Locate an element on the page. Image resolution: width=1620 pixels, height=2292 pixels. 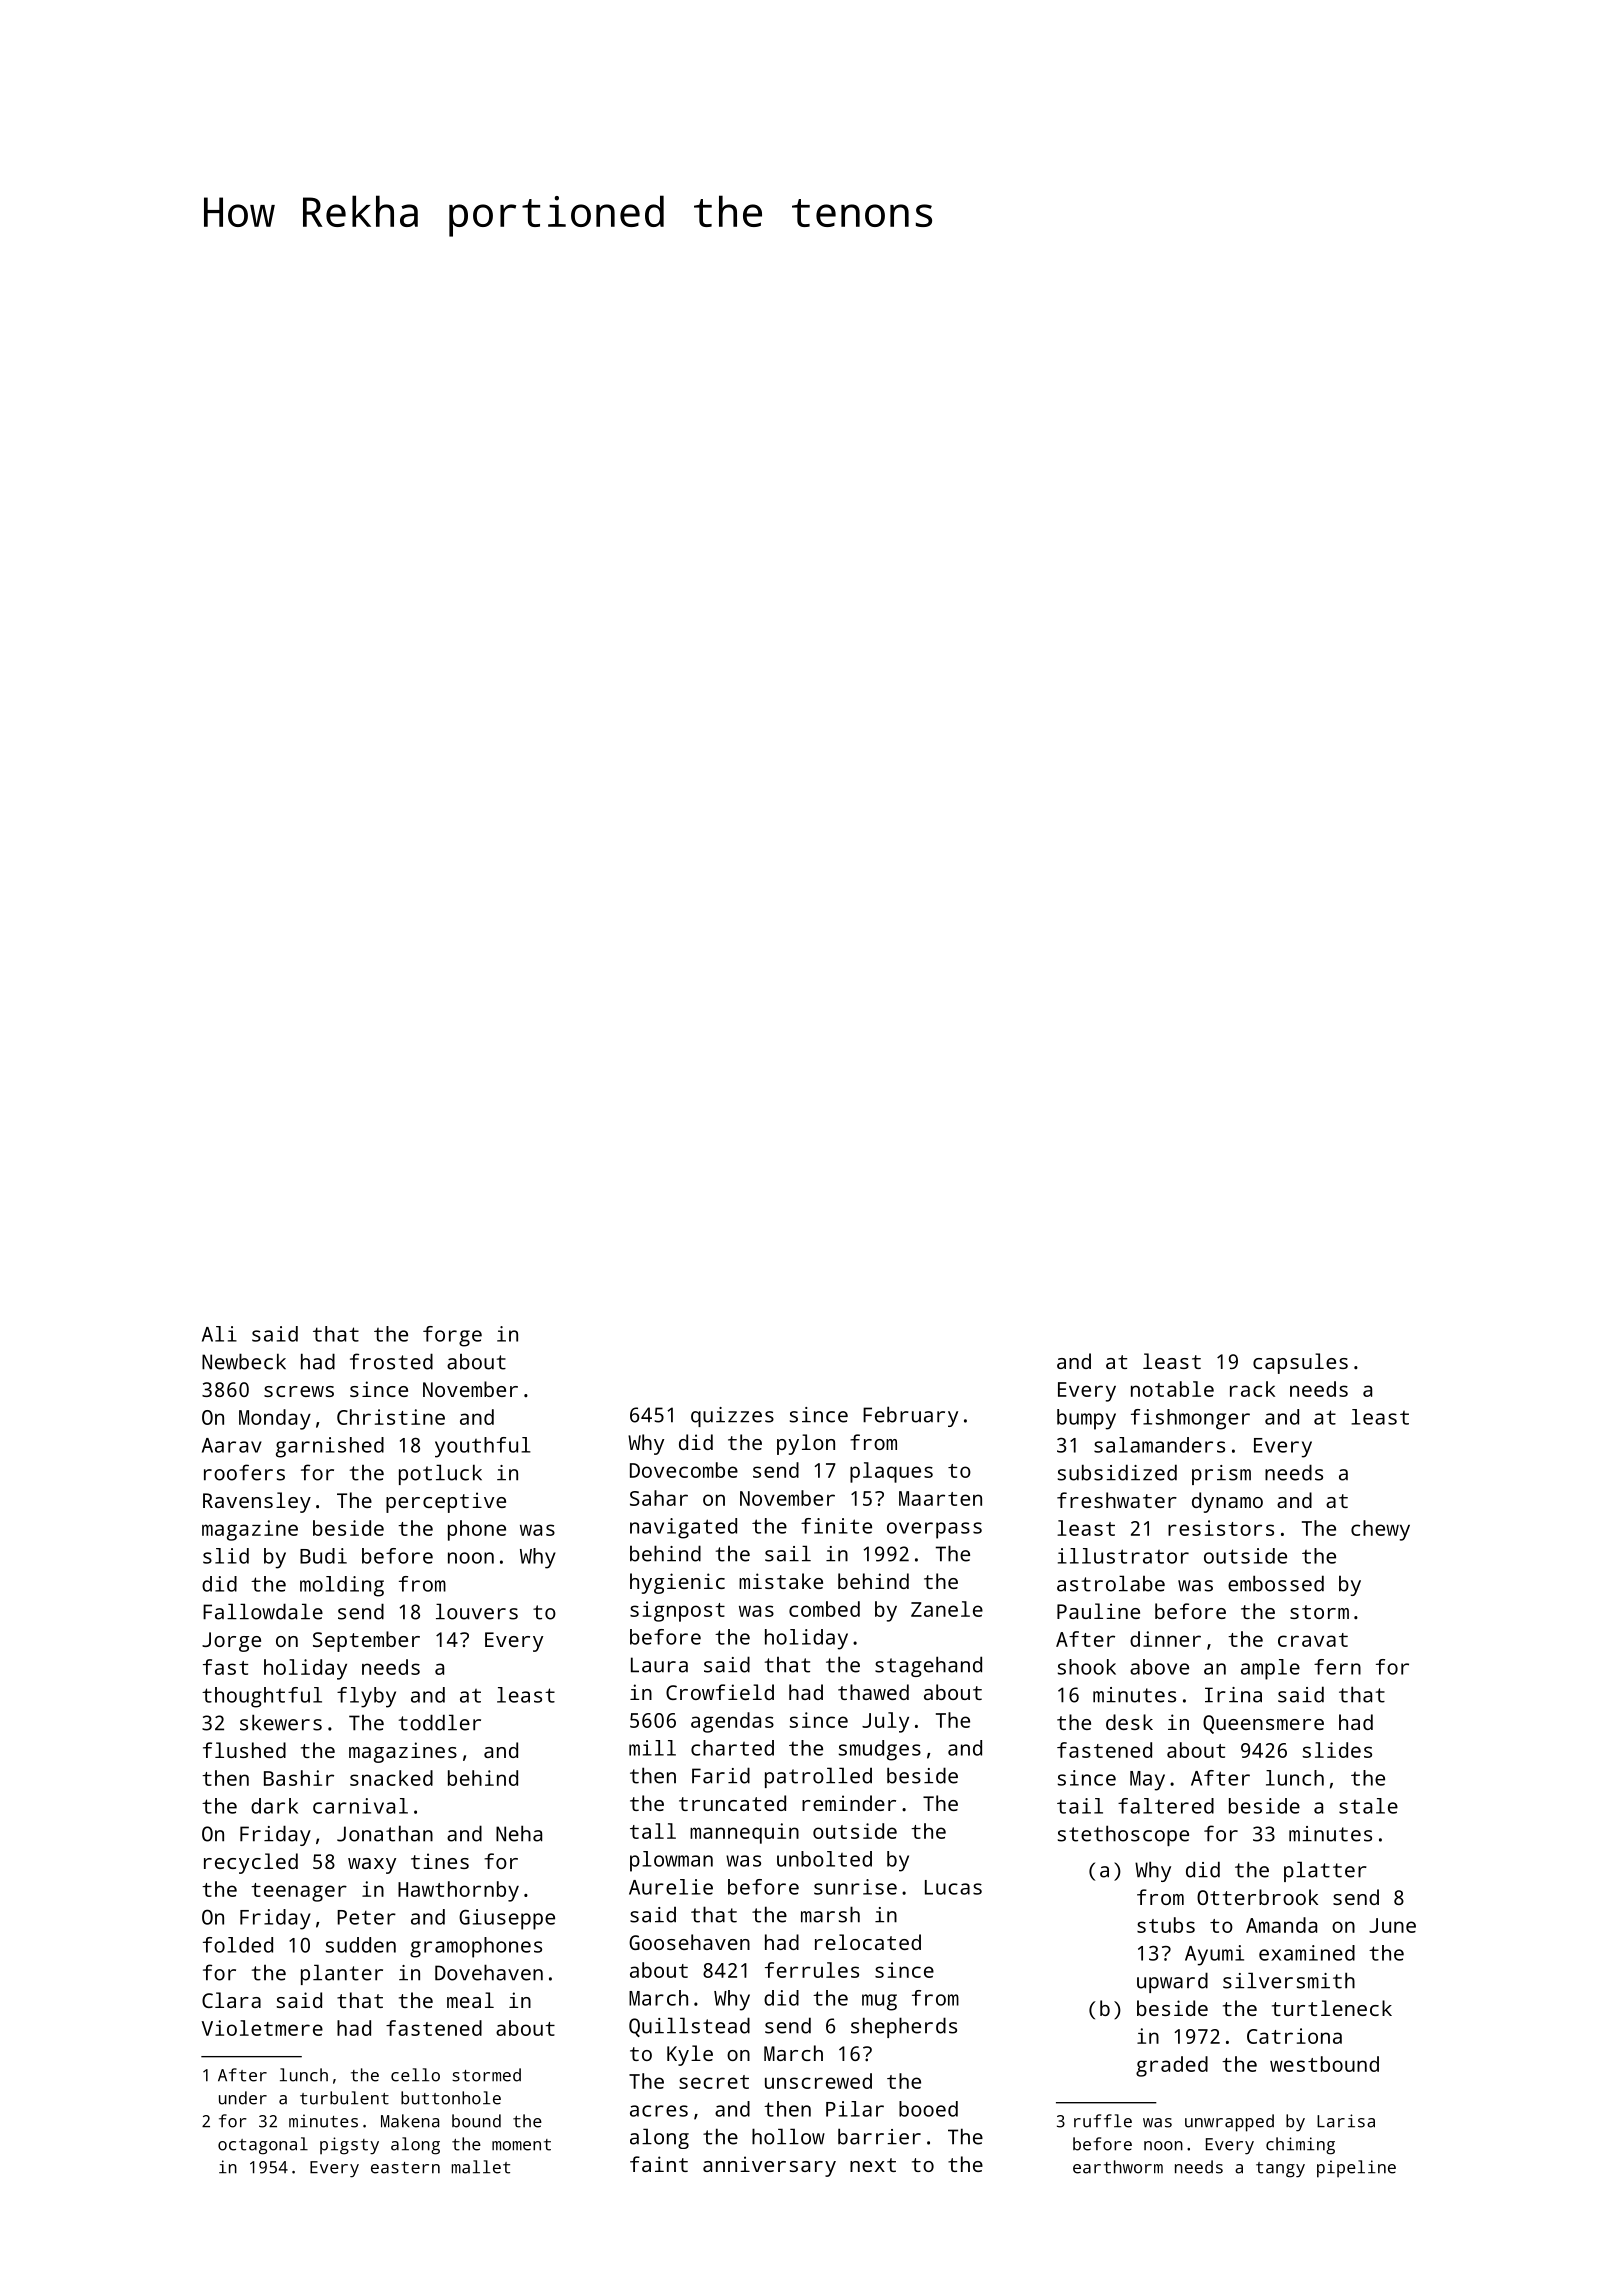
octagonal is located at coordinates (263, 2146).
